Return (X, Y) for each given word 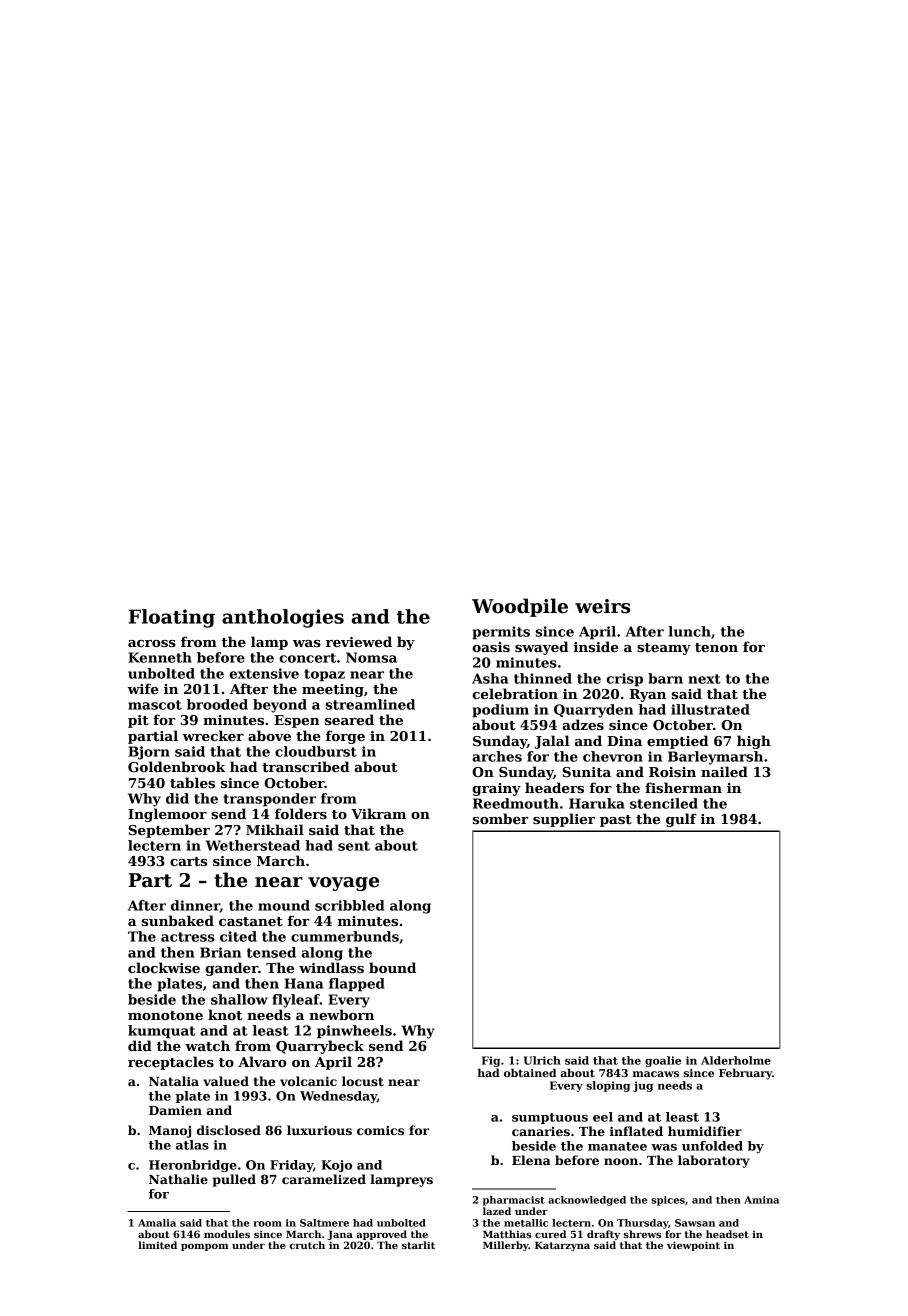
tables (192, 782)
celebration (515, 693)
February (745, 1074)
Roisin (672, 772)
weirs (603, 606)
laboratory (714, 1161)
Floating (171, 618)
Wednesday (338, 1097)
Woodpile (520, 607)
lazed (497, 1211)
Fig (491, 1061)
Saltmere (324, 1223)
